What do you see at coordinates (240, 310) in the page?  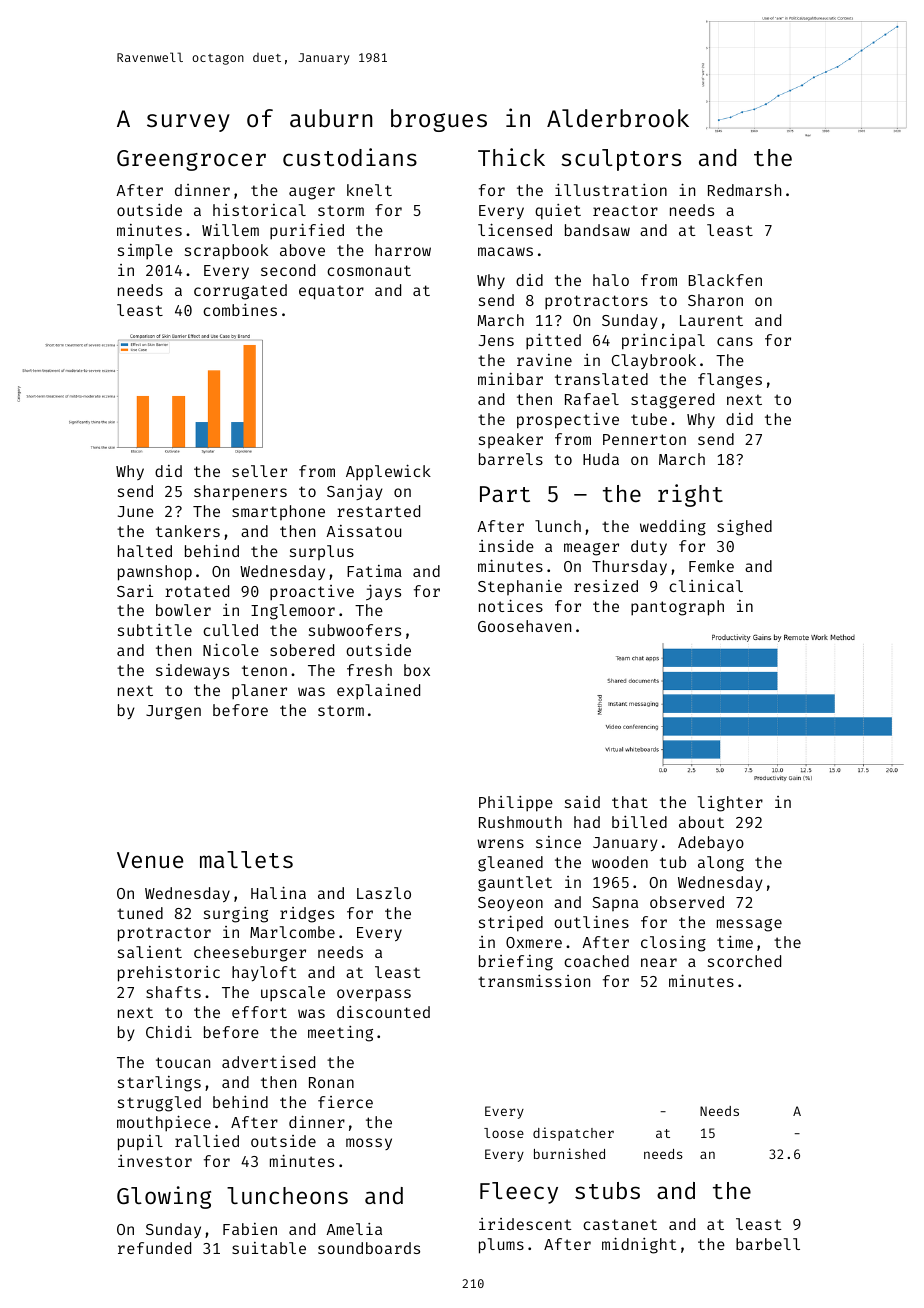 I see `combines` at bounding box center [240, 310].
